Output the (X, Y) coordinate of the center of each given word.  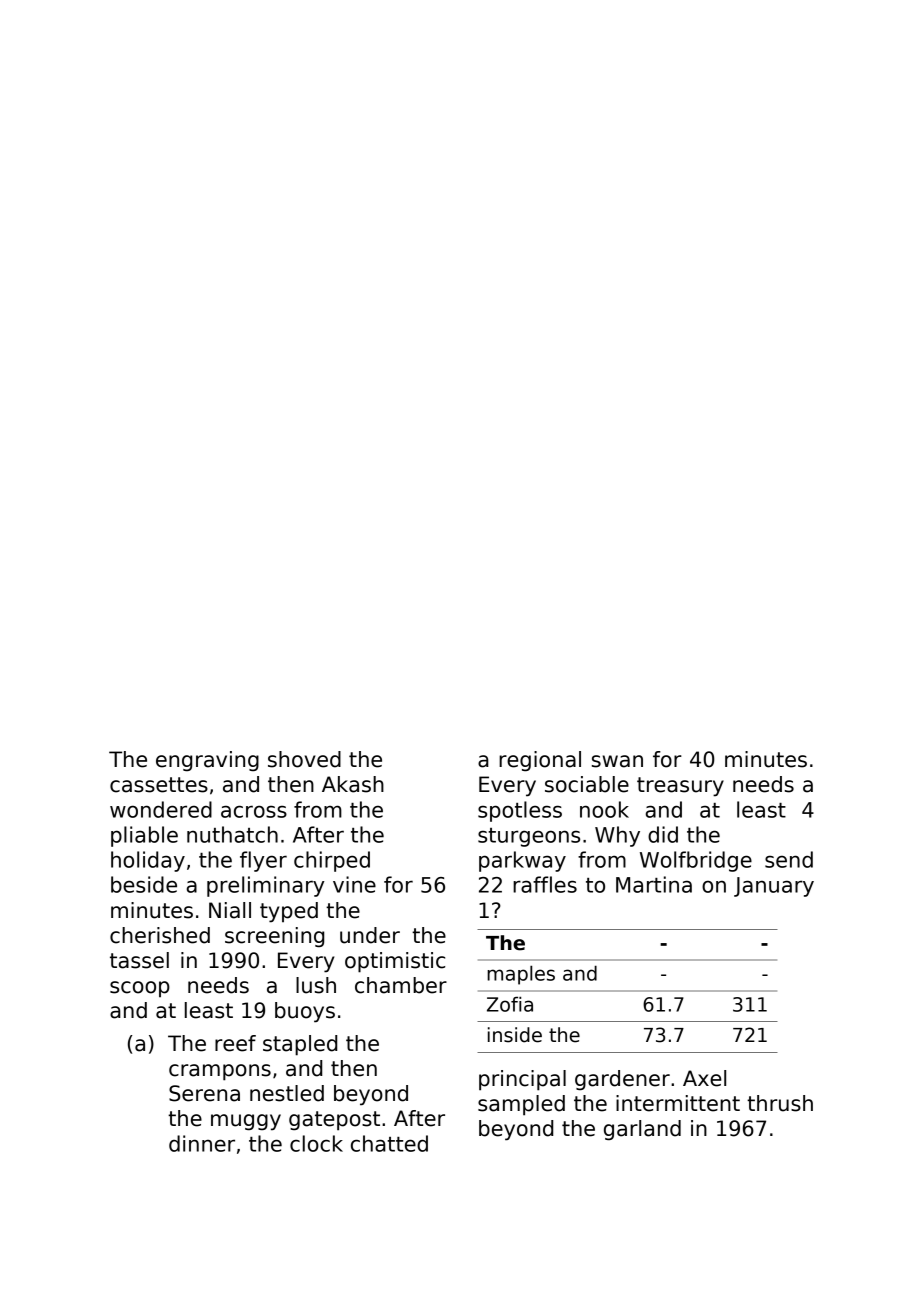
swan (617, 761)
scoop (140, 989)
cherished (160, 935)
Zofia (510, 1004)
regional (540, 761)
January (774, 887)
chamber (401, 985)
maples (521, 975)
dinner (202, 1143)
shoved (304, 759)
